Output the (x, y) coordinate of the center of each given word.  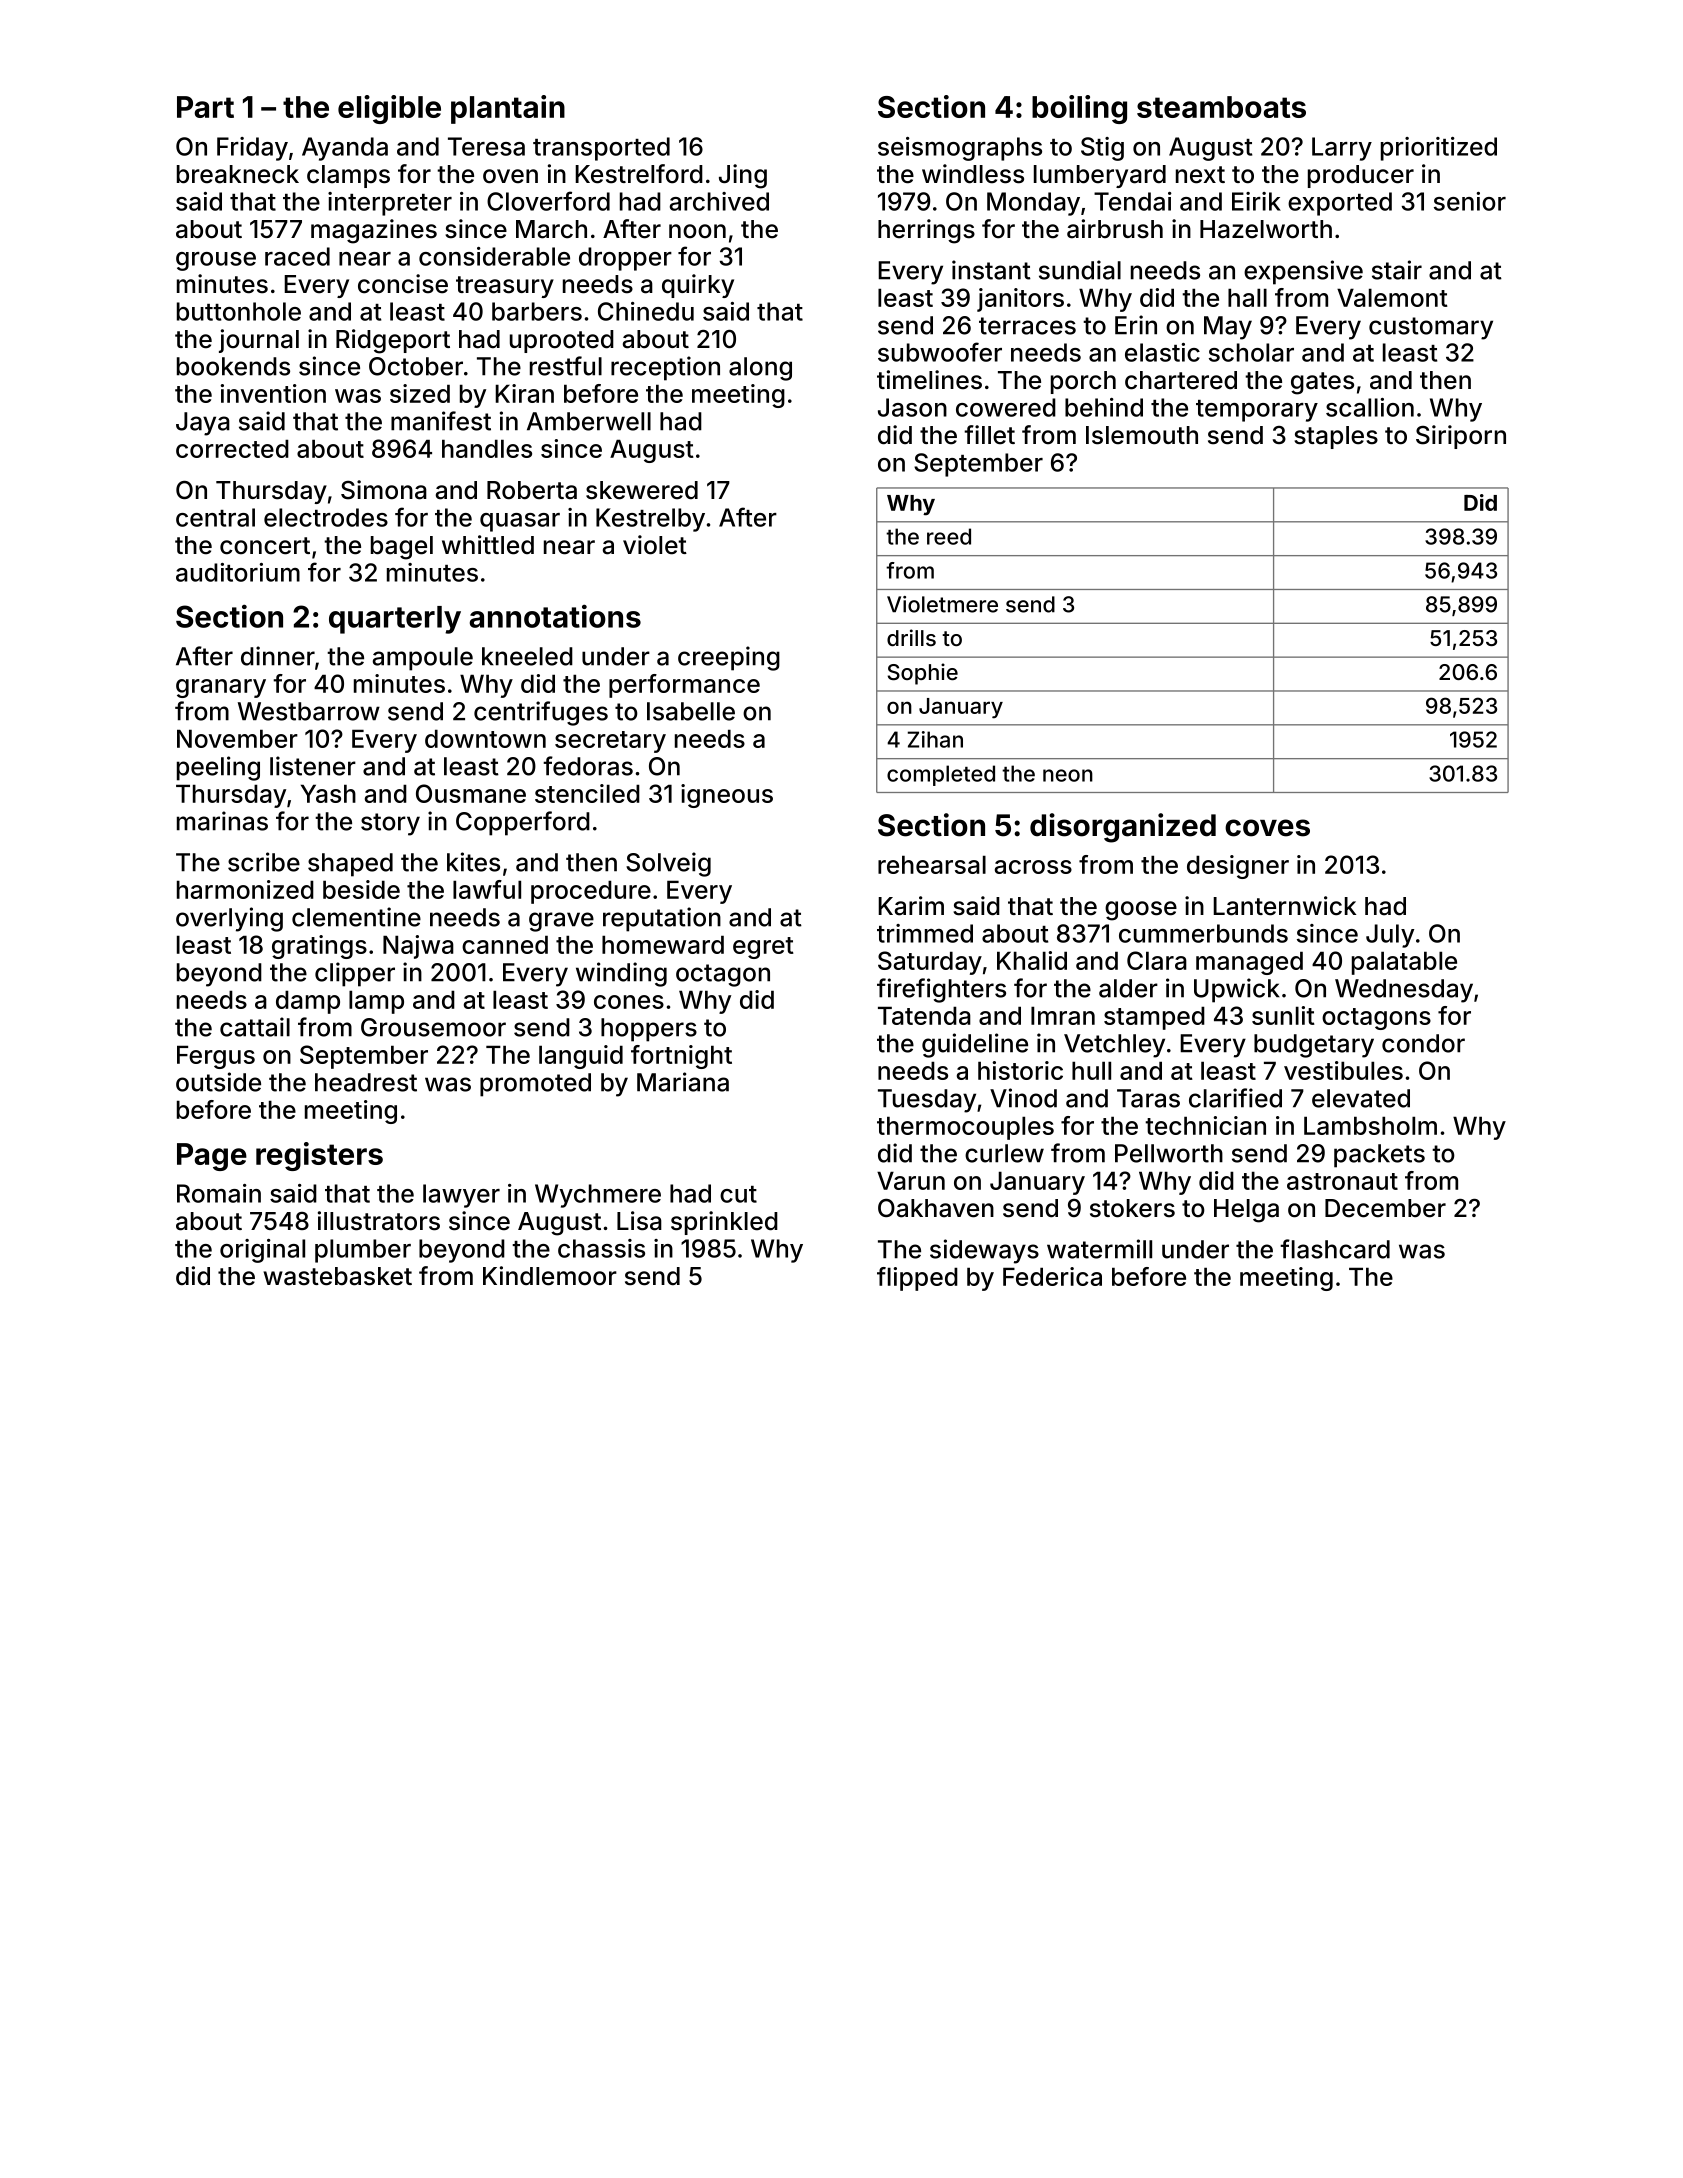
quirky (698, 286)
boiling (1079, 109)
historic (1020, 1070)
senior (1470, 201)
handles (487, 448)
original (262, 1251)
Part (205, 107)
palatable (1404, 963)
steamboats (1221, 107)
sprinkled (724, 1223)
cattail (255, 1027)
